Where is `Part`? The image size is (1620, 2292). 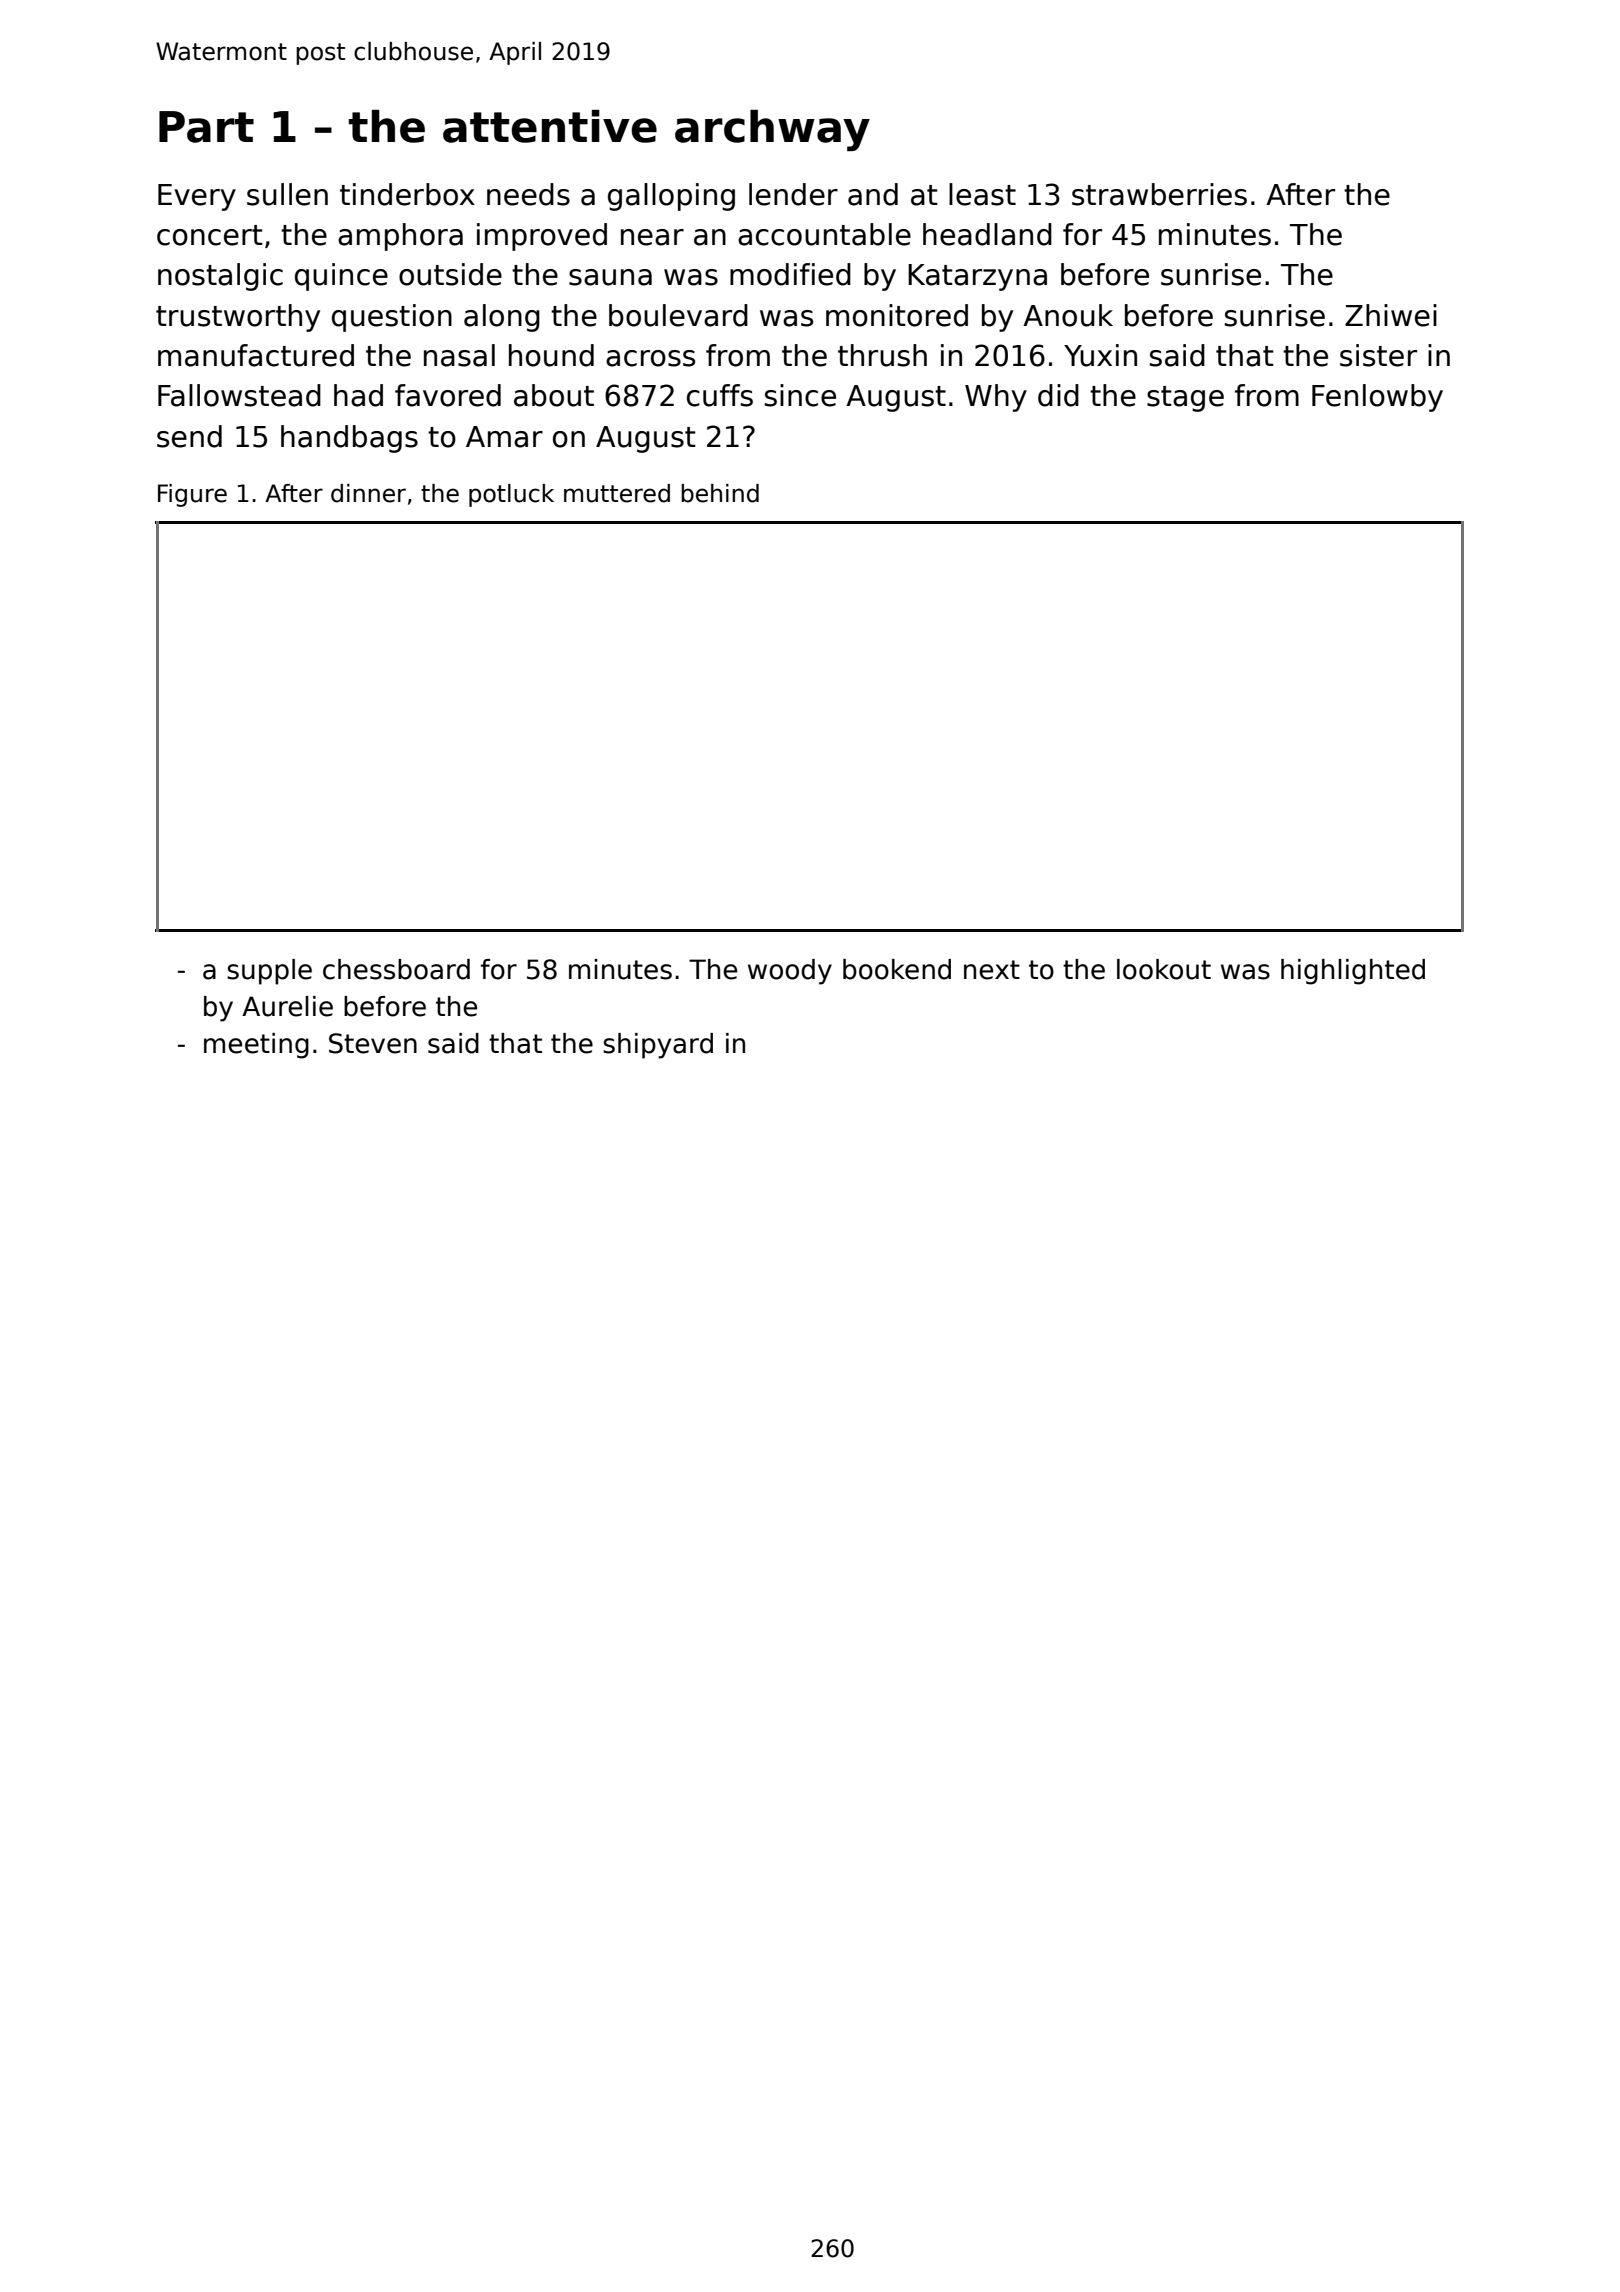
Part is located at coordinates (206, 127).
